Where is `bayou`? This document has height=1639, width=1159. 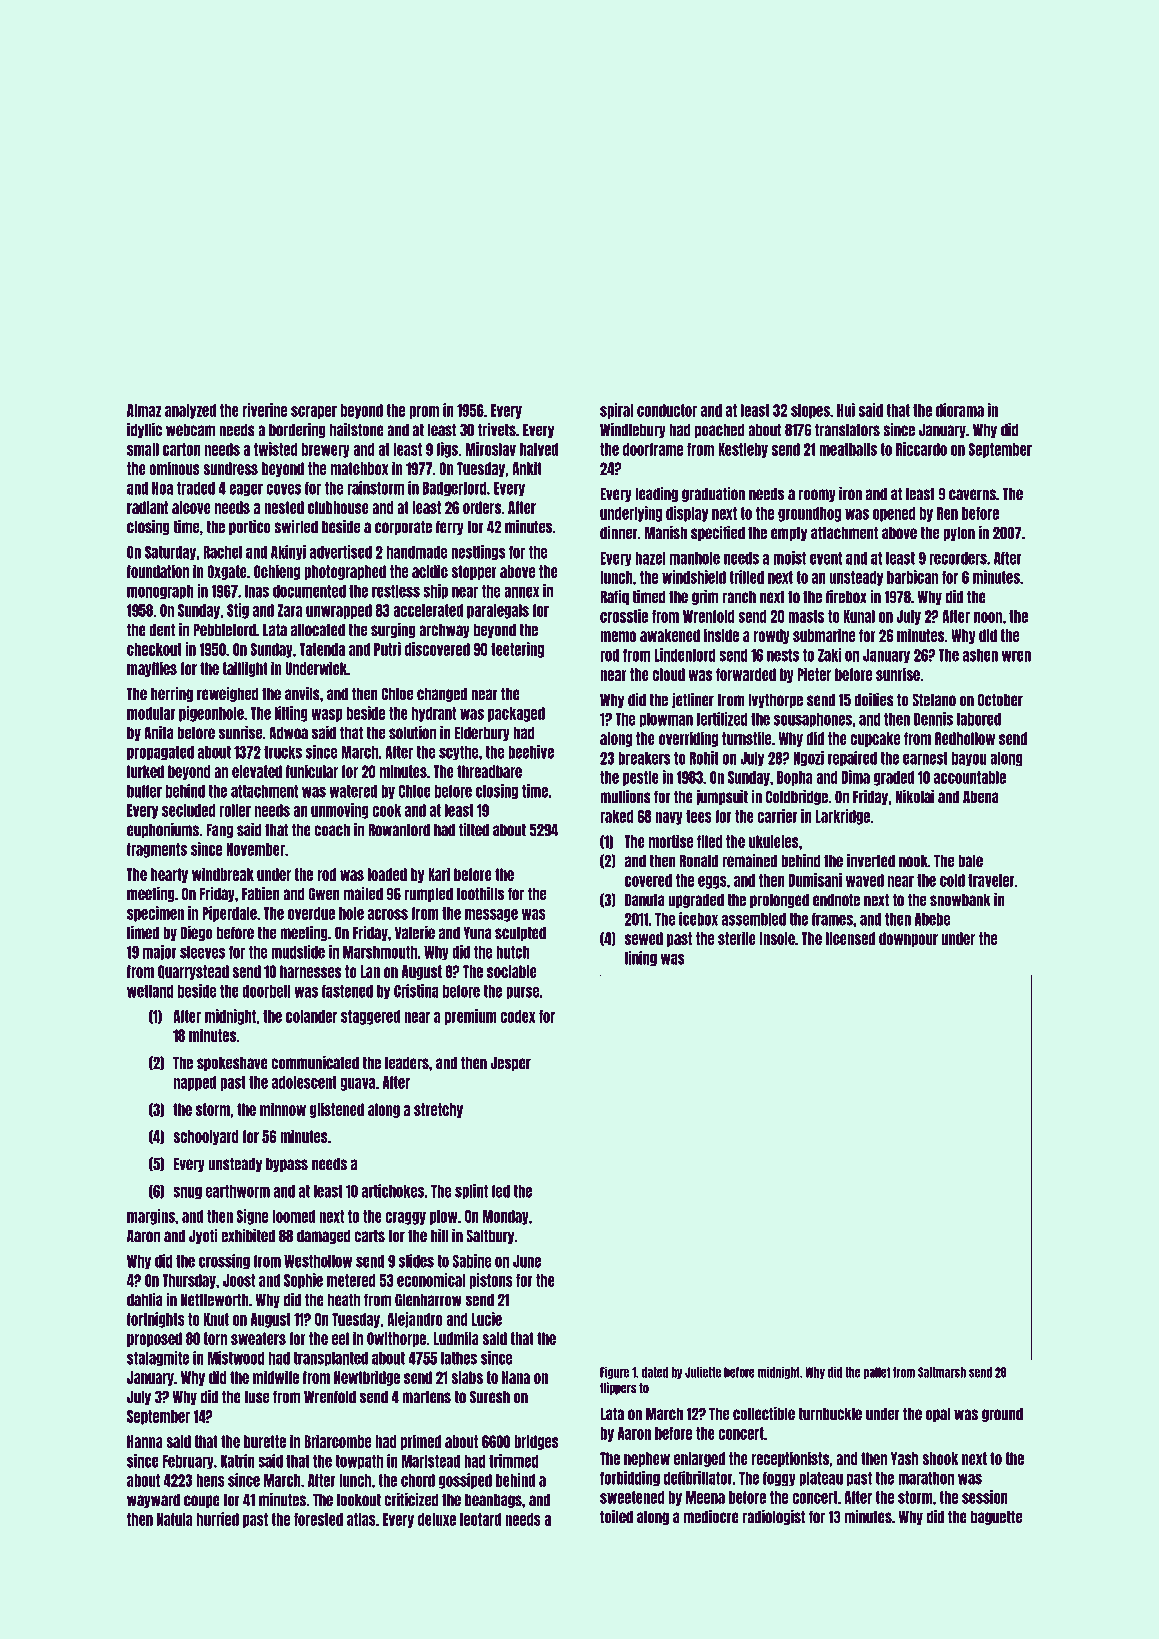 bayou is located at coordinates (969, 759).
